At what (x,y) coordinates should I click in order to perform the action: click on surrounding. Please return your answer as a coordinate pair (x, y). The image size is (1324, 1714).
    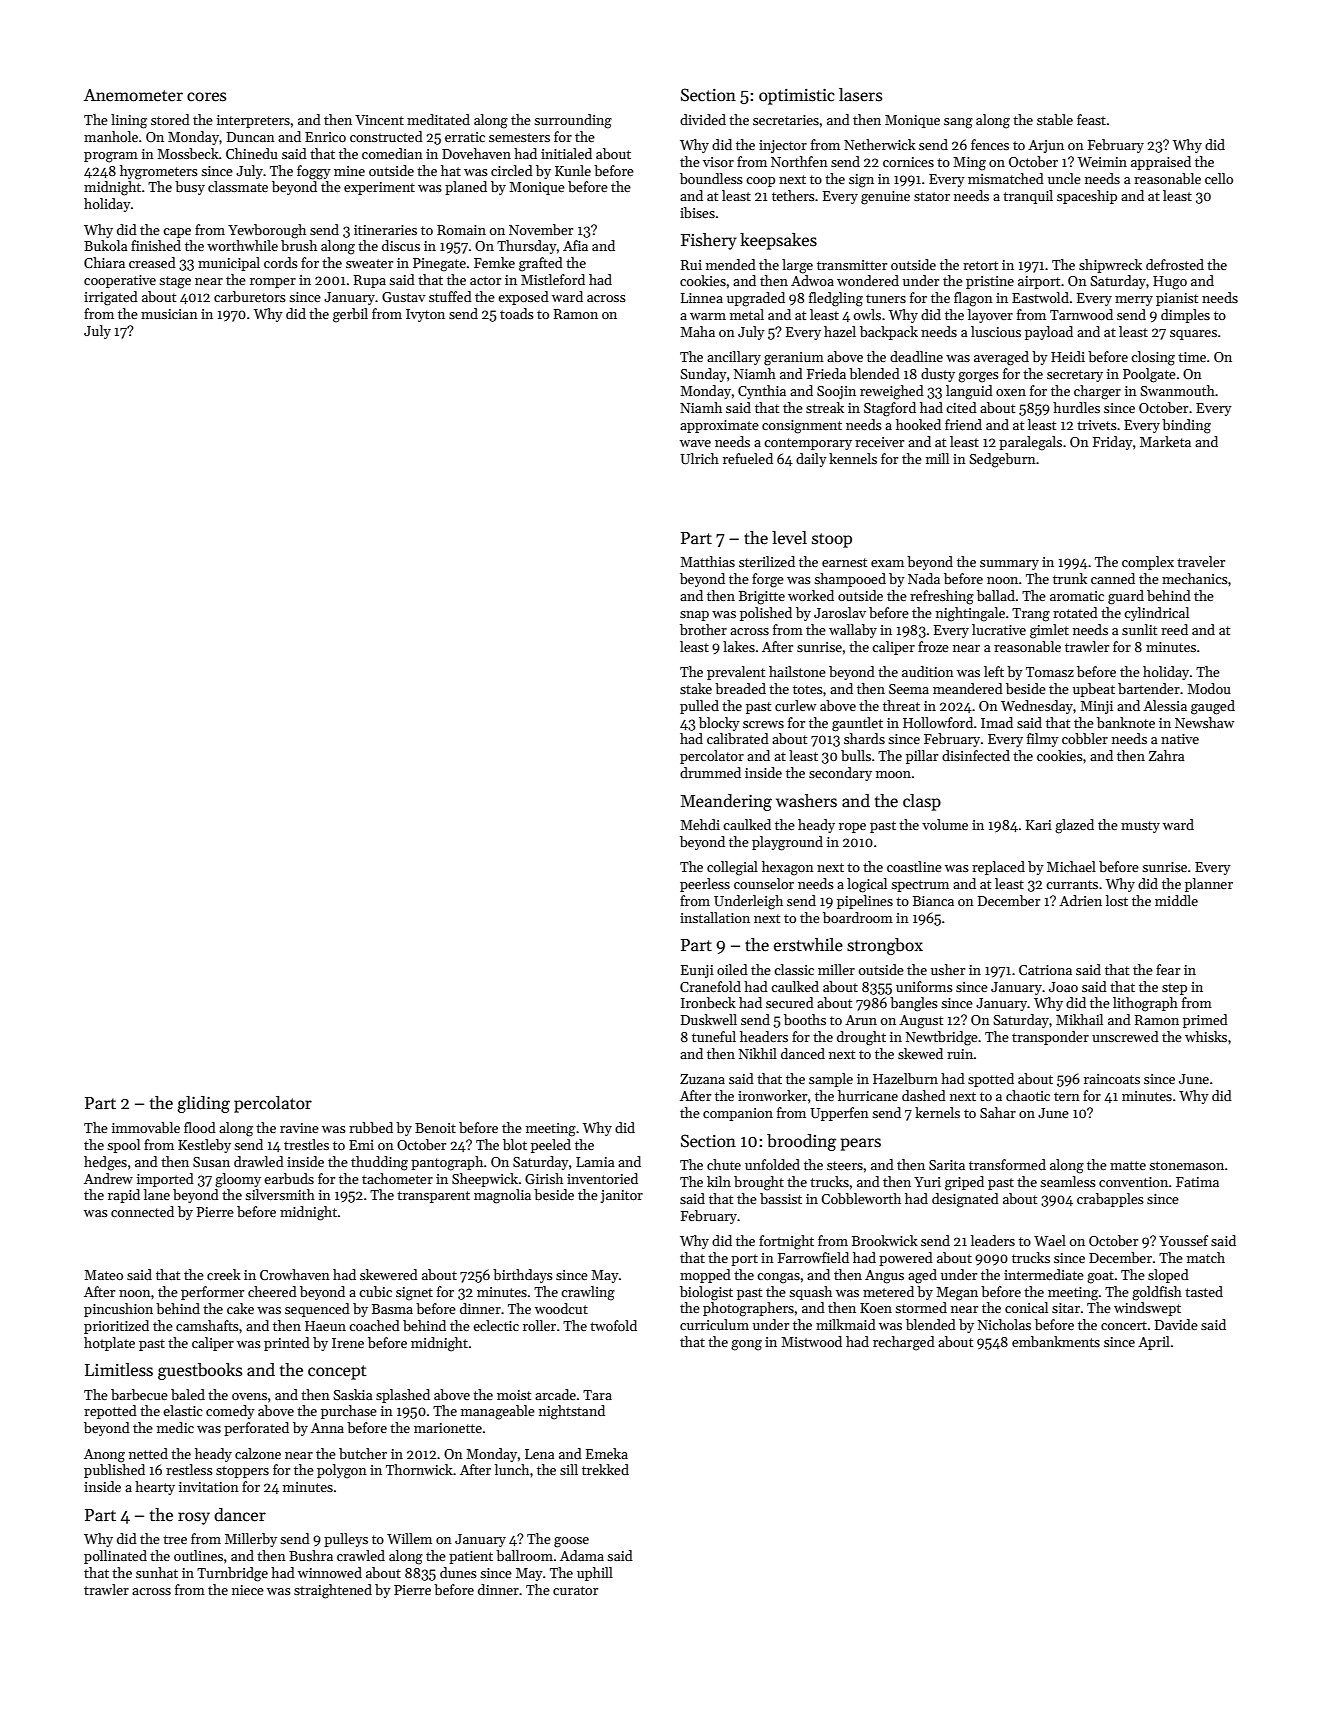
    Looking at the image, I should click on (573, 121).
